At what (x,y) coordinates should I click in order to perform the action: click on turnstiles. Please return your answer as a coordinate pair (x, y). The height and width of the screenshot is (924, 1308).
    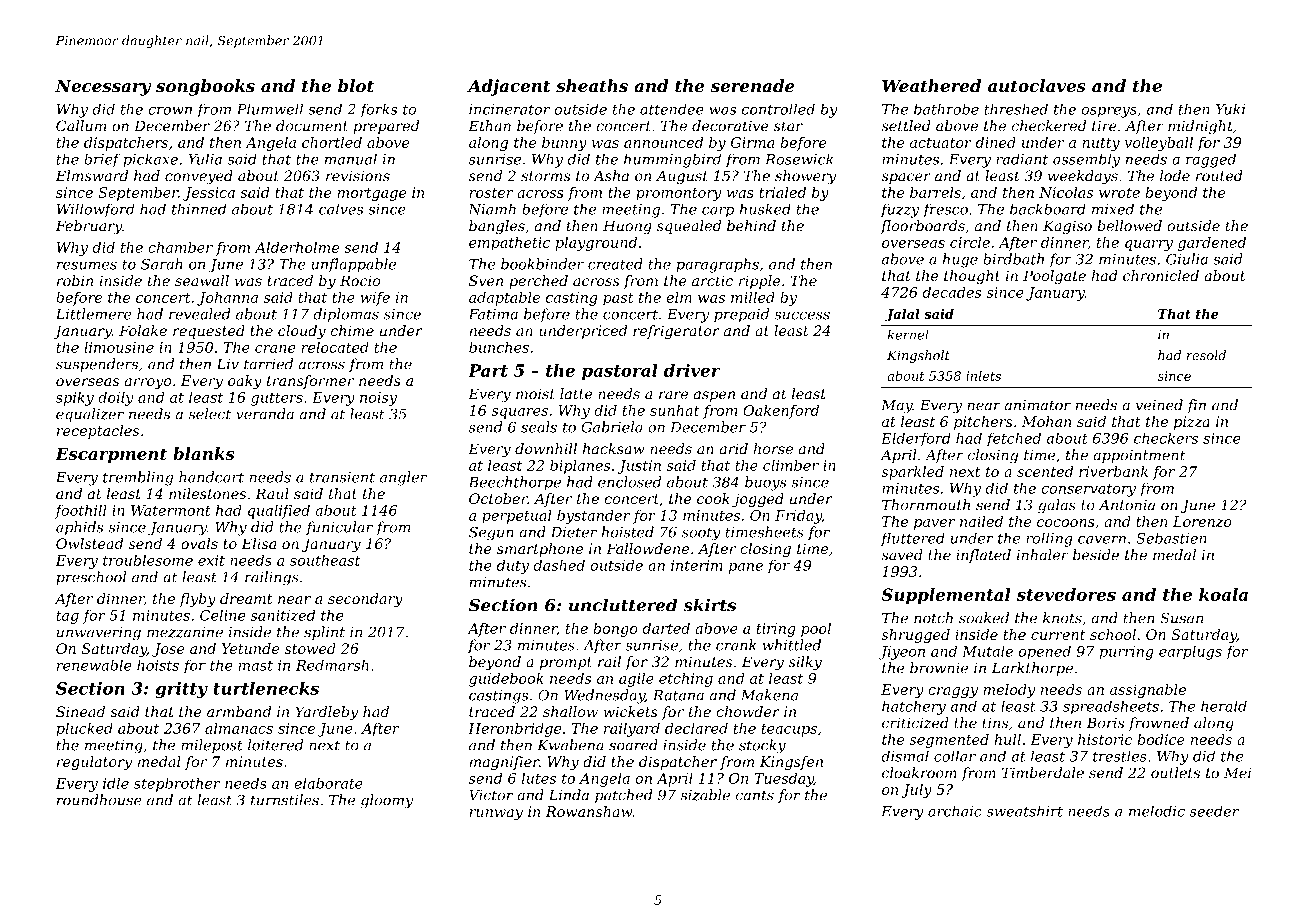
    Looking at the image, I should click on (285, 800).
